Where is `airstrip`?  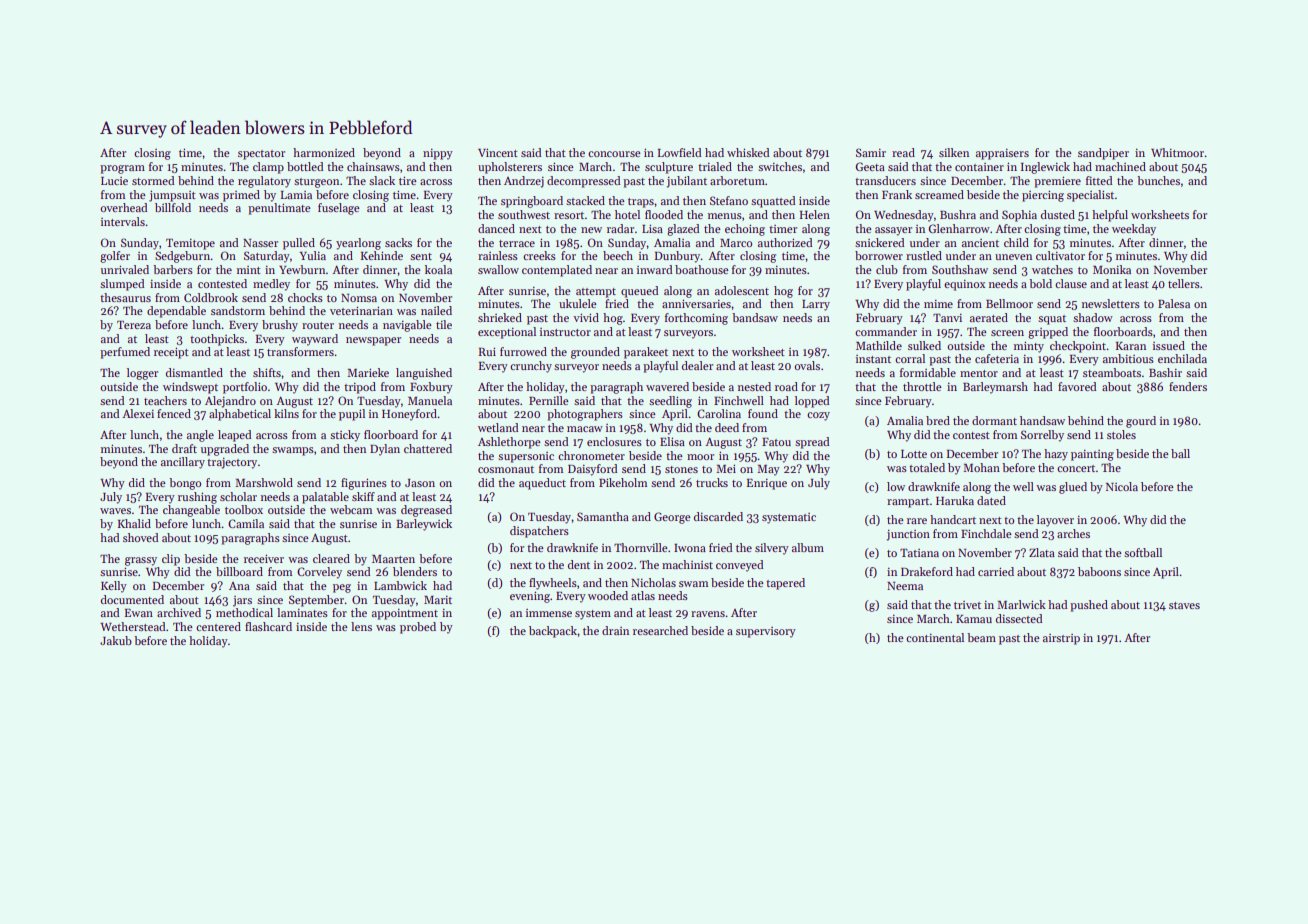
airstrip is located at coordinates (1061, 639).
